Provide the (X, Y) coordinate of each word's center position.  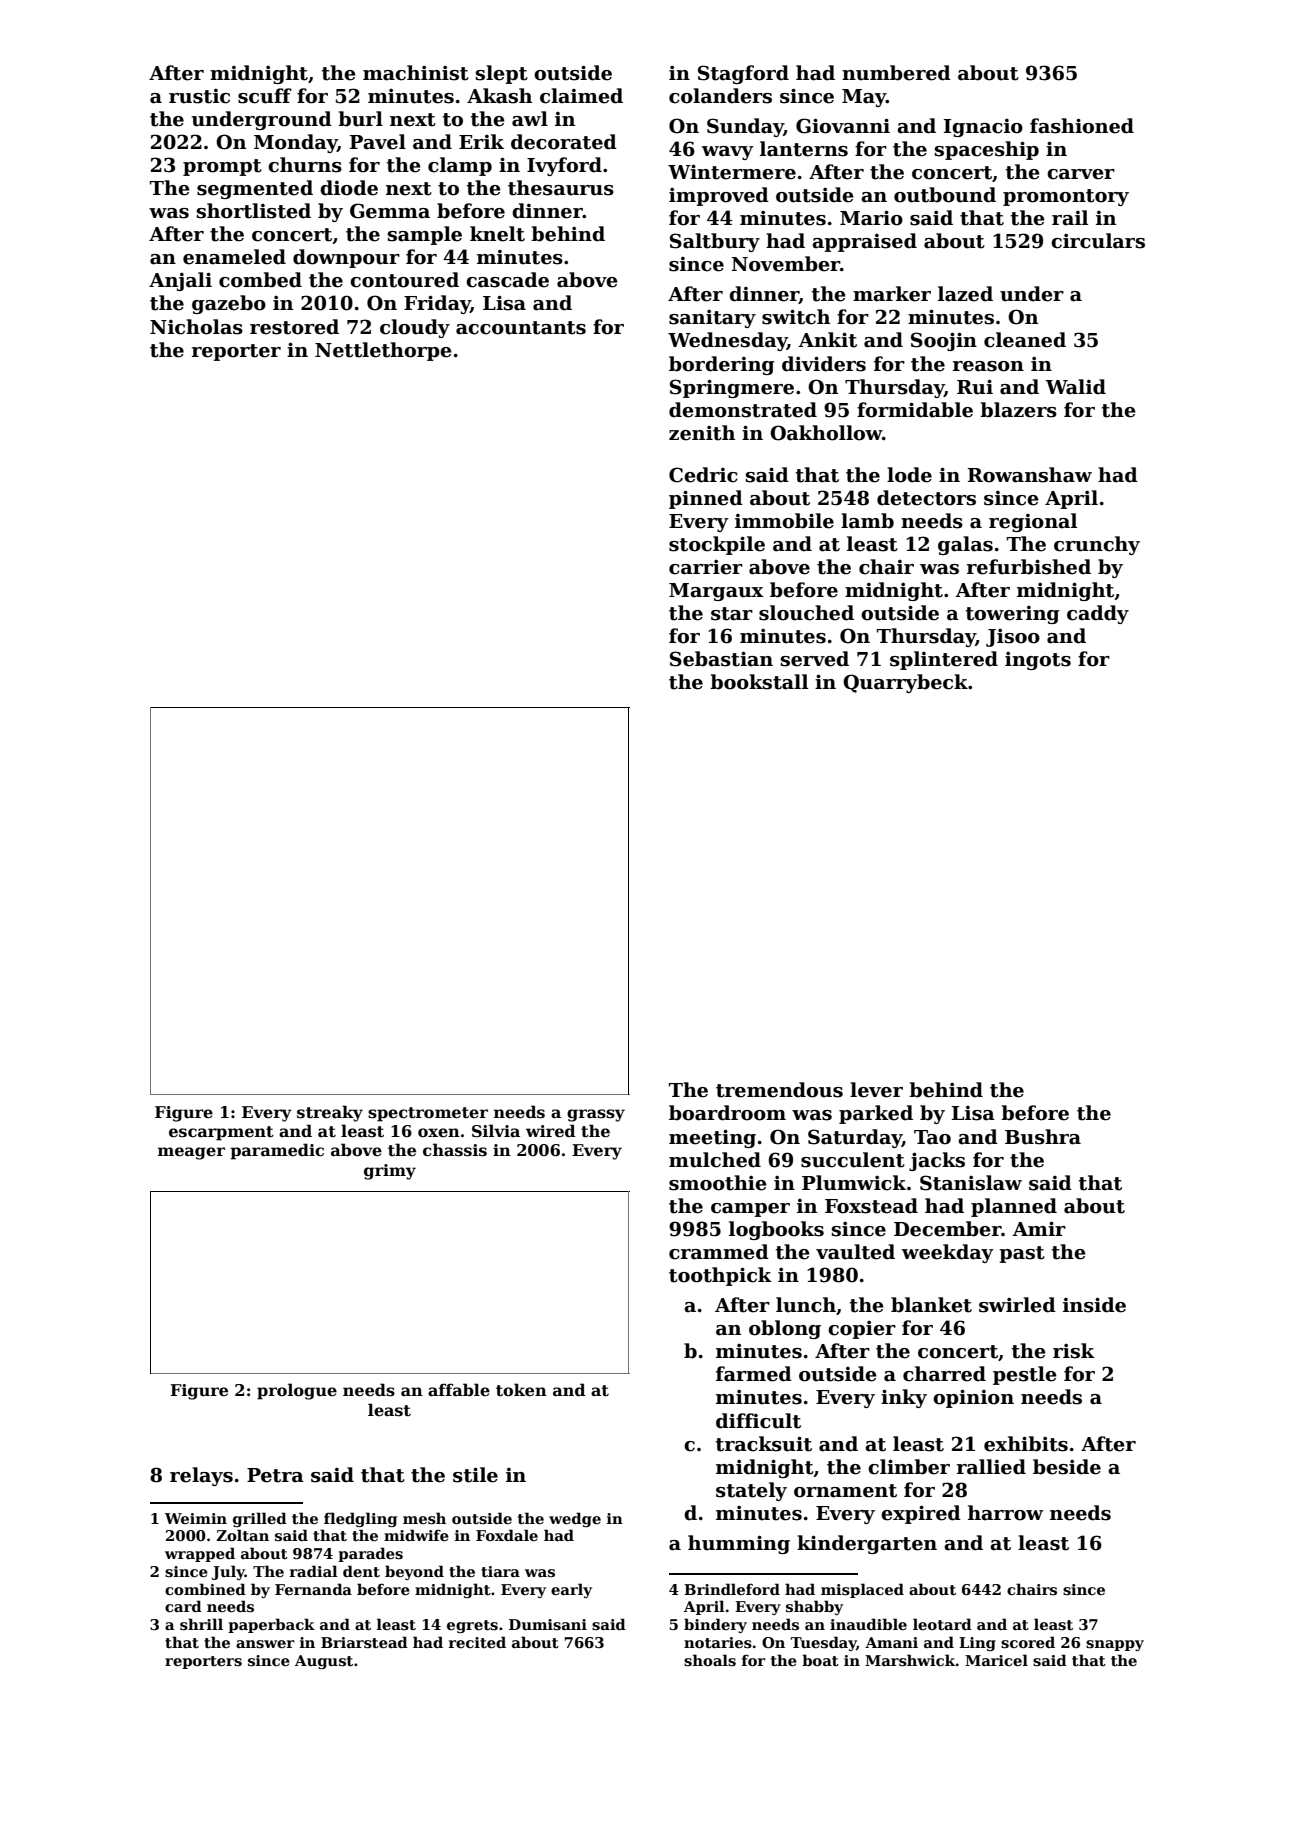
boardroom (727, 1113)
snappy (1115, 1645)
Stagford (743, 74)
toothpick (720, 1276)
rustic (199, 96)
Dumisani (548, 1624)
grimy (390, 1172)
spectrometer (428, 1114)
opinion (973, 1398)
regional (1033, 522)
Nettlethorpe (383, 351)
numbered (896, 73)
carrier (706, 567)
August (324, 1662)
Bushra (1043, 1137)
